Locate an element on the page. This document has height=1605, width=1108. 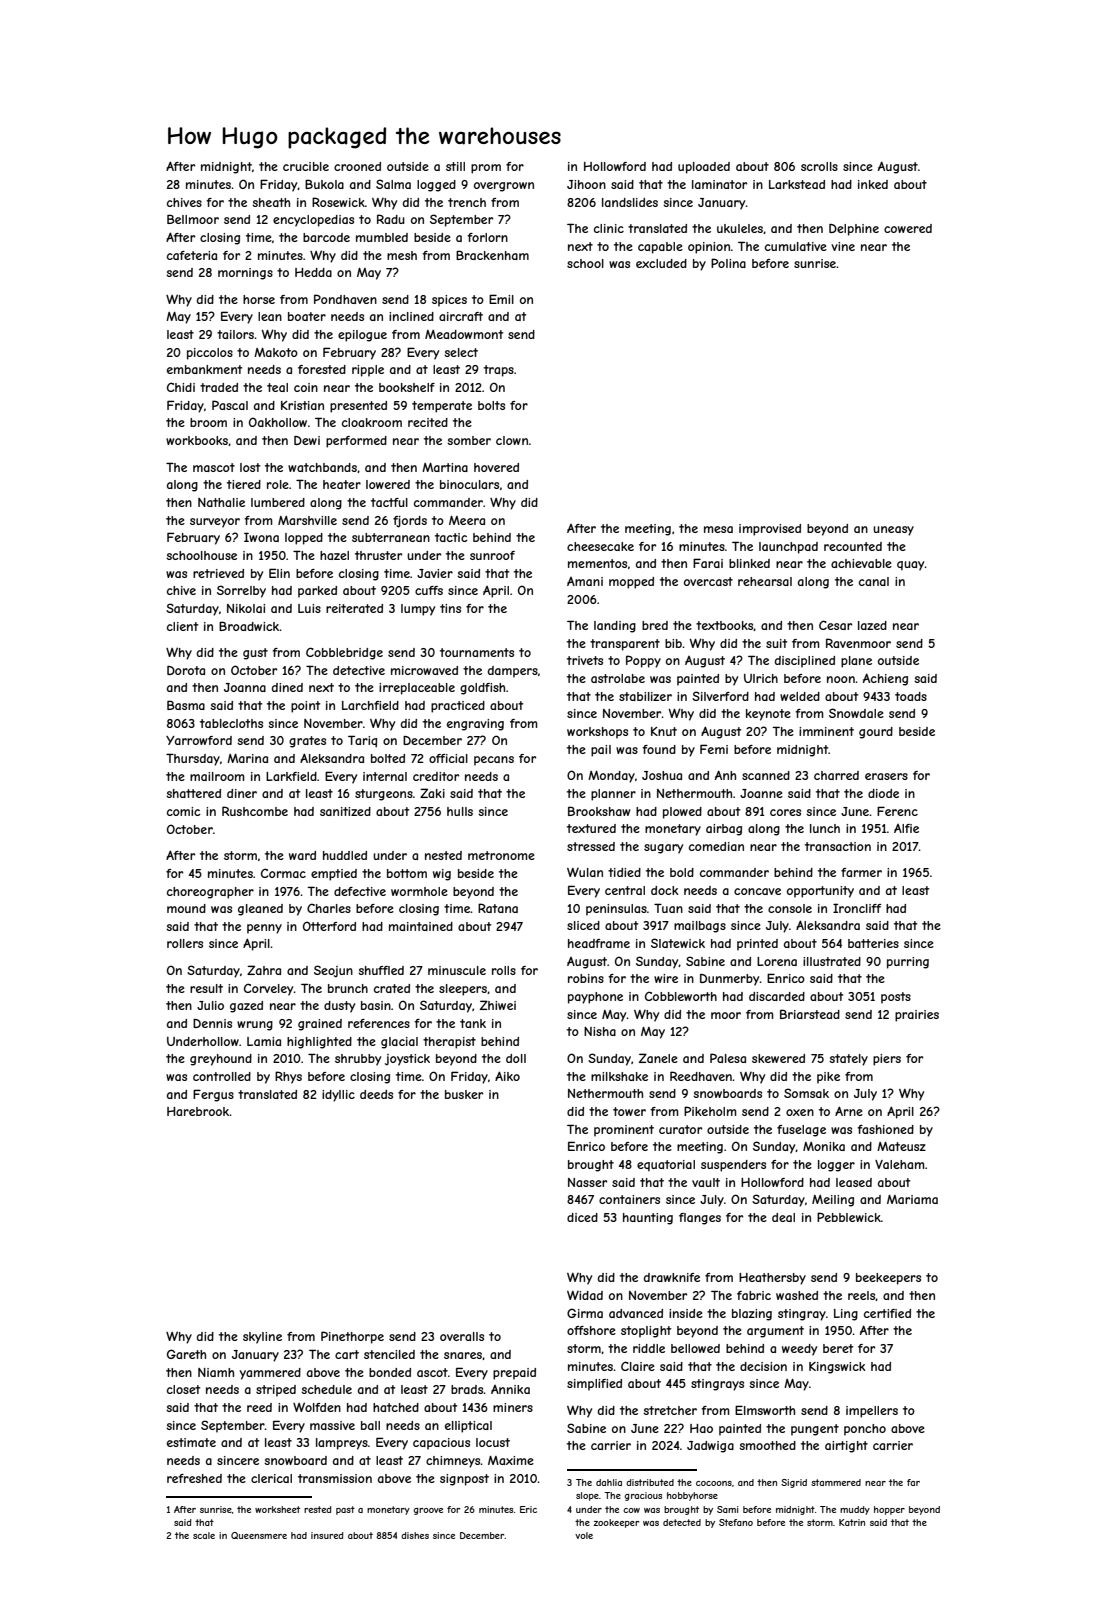
charred is located at coordinates (836, 775).
